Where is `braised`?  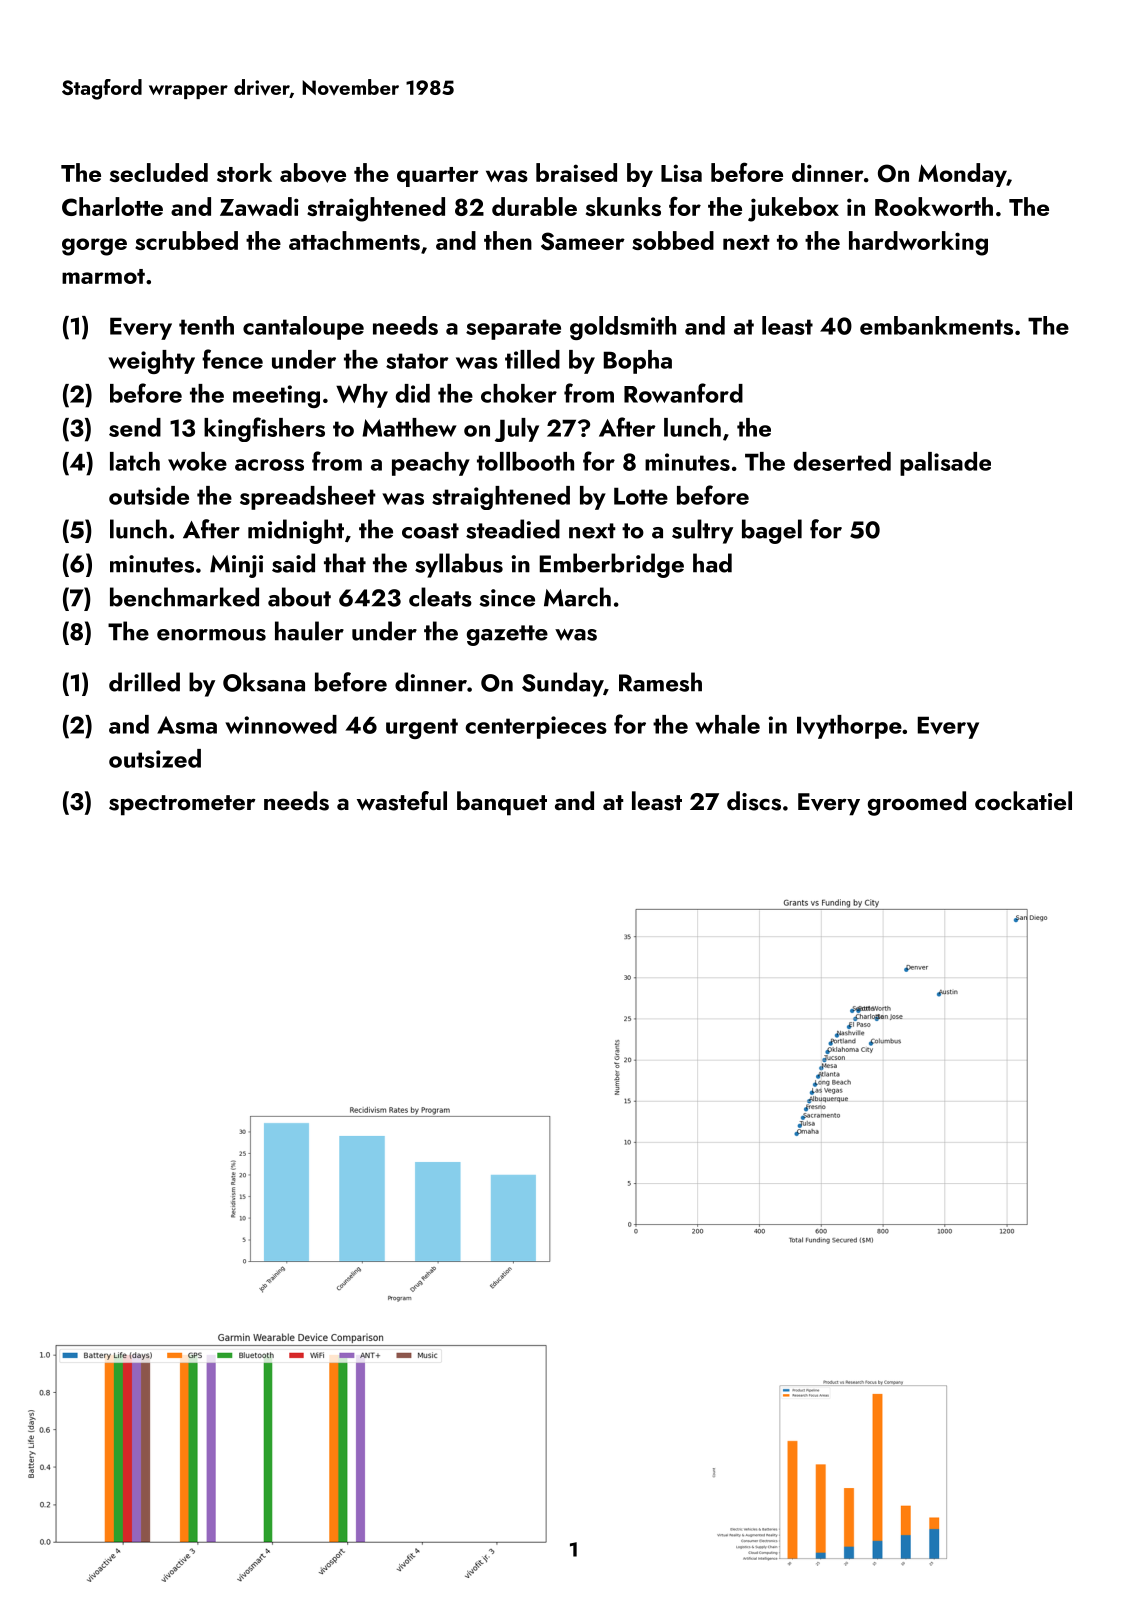
braised is located at coordinates (576, 172).
